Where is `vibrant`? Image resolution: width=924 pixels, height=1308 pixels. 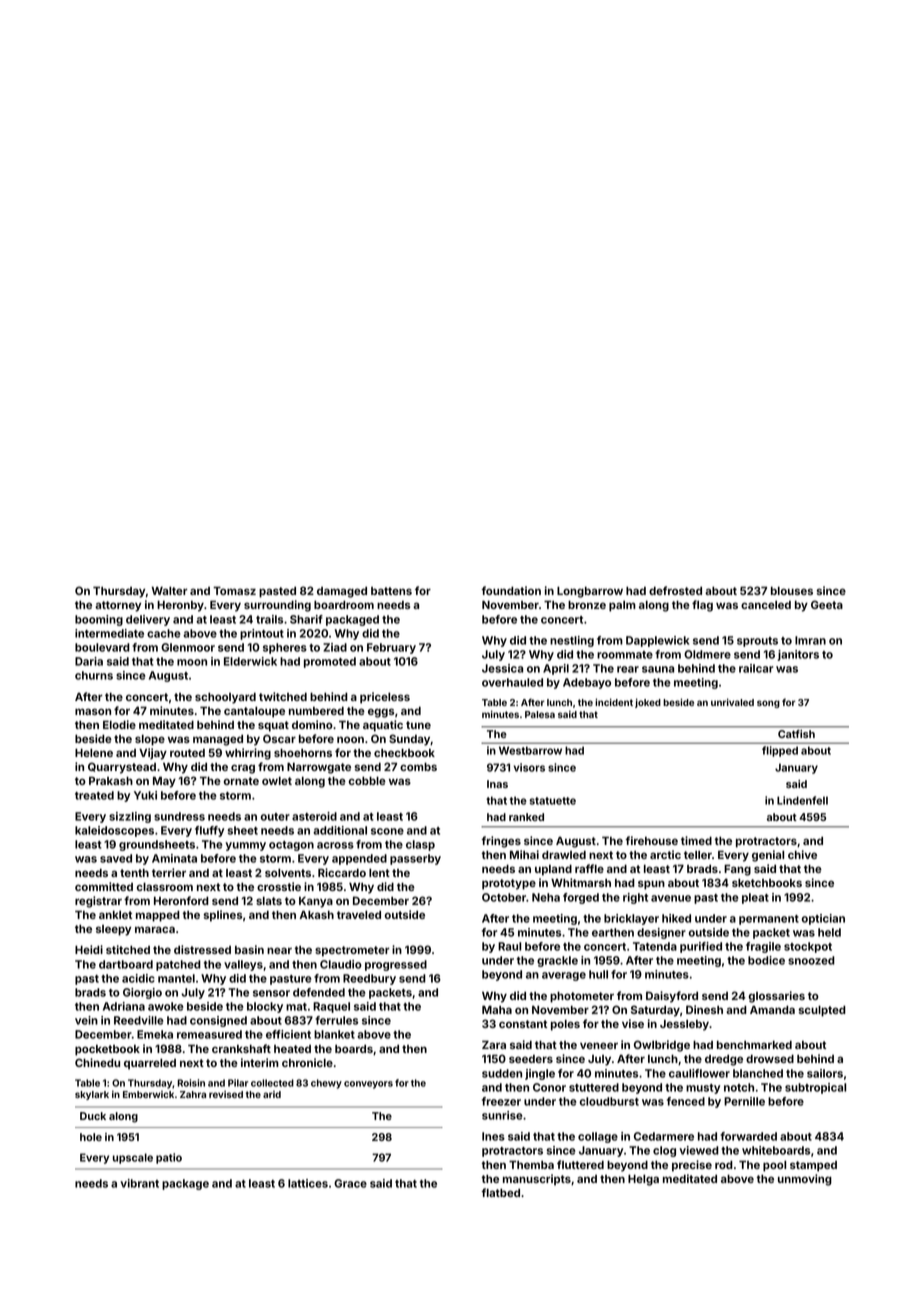 vibrant is located at coordinates (139, 1183).
